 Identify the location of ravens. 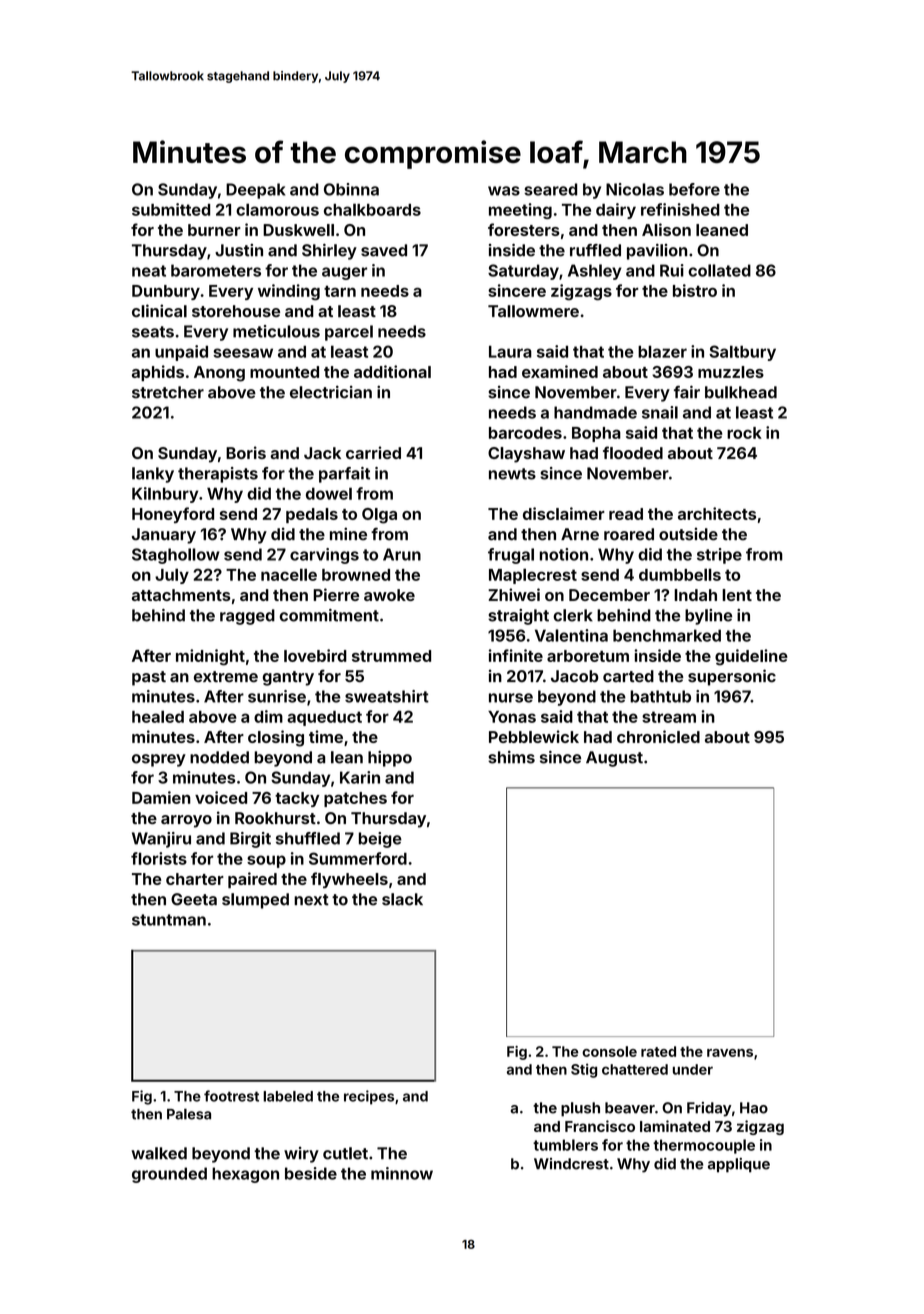
(730, 1053).
